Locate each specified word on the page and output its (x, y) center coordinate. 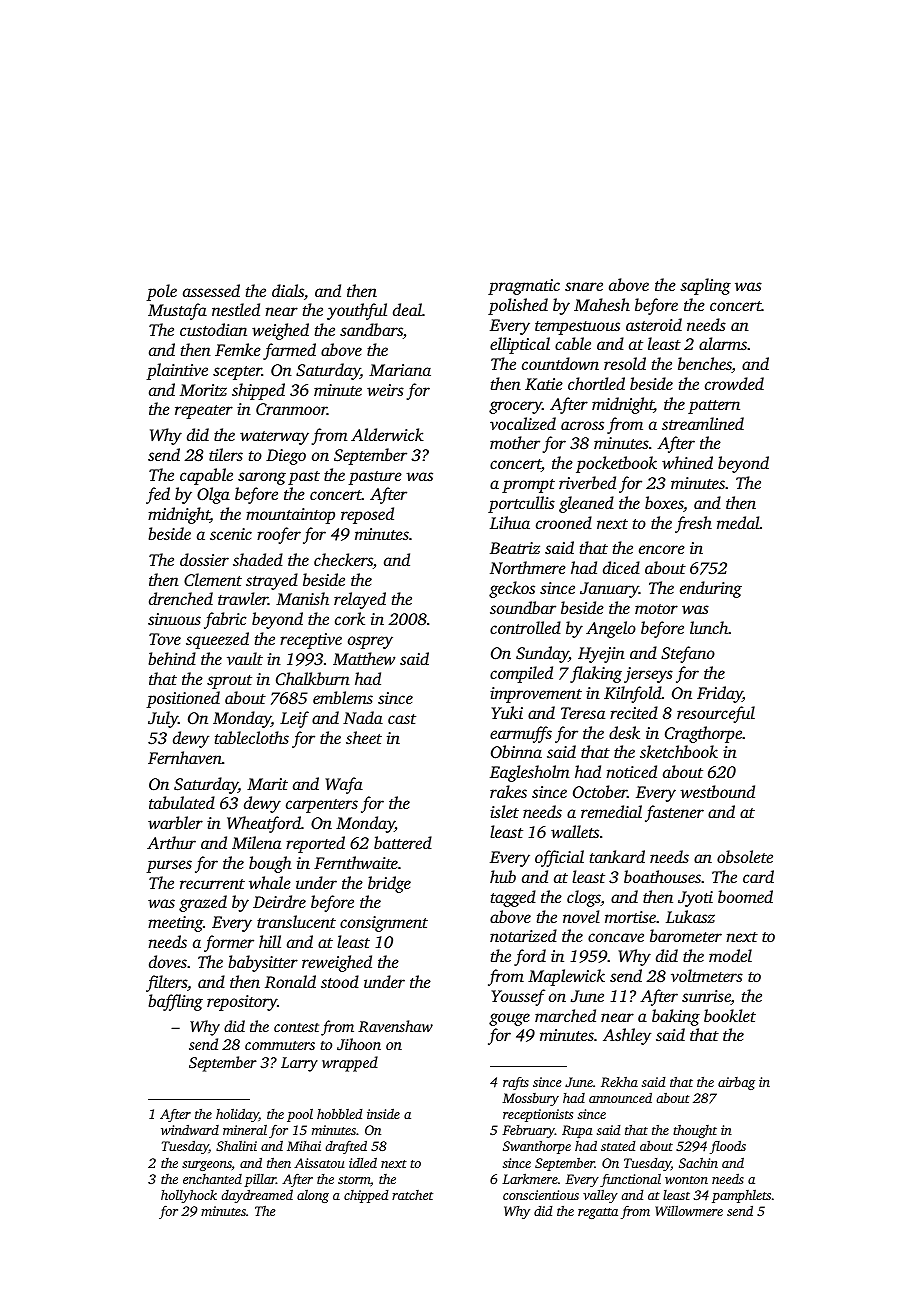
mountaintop (290, 516)
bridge (389, 884)
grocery (515, 407)
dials (288, 290)
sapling (705, 286)
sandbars (371, 329)
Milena (256, 842)
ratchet (412, 1195)
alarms (723, 343)
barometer (686, 935)
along (313, 1196)
